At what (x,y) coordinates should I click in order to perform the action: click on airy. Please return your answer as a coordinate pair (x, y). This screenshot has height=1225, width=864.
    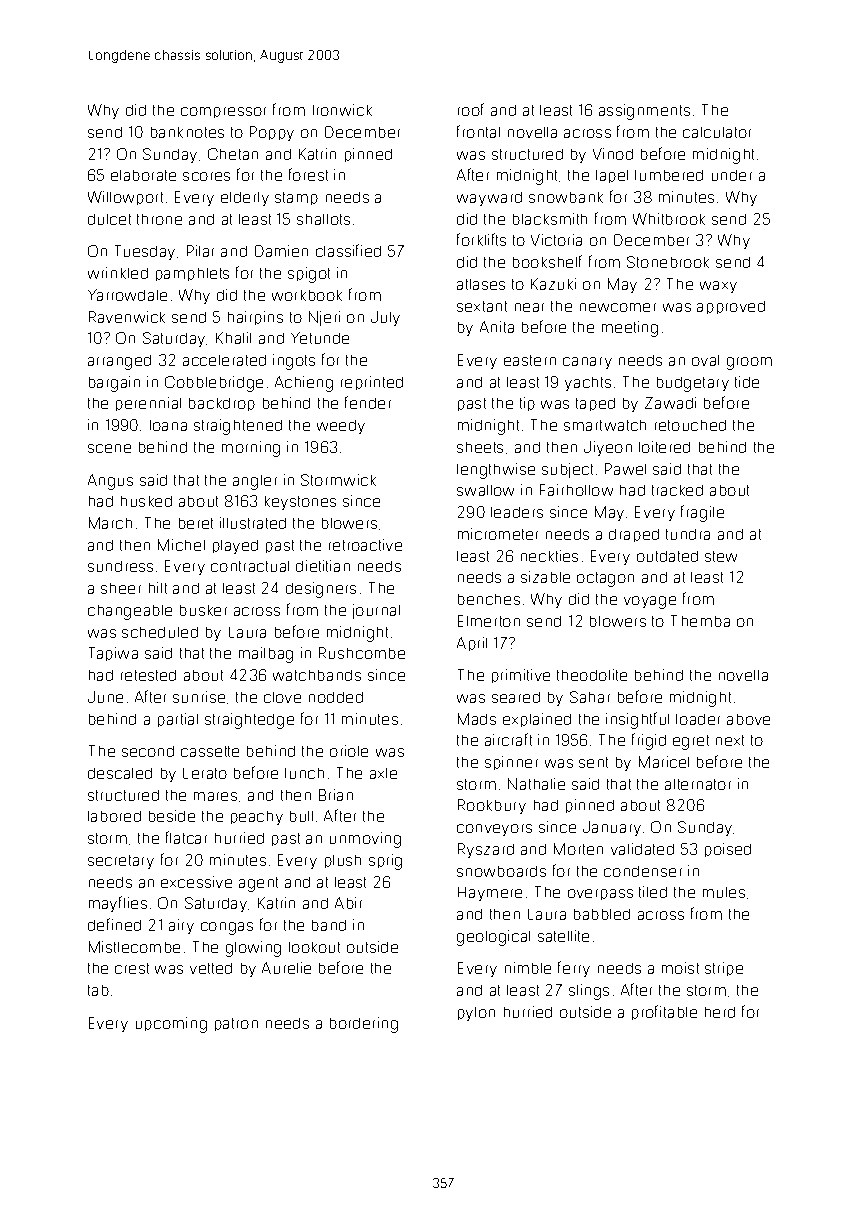
    Looking at the image, I should click on (181, 926).
